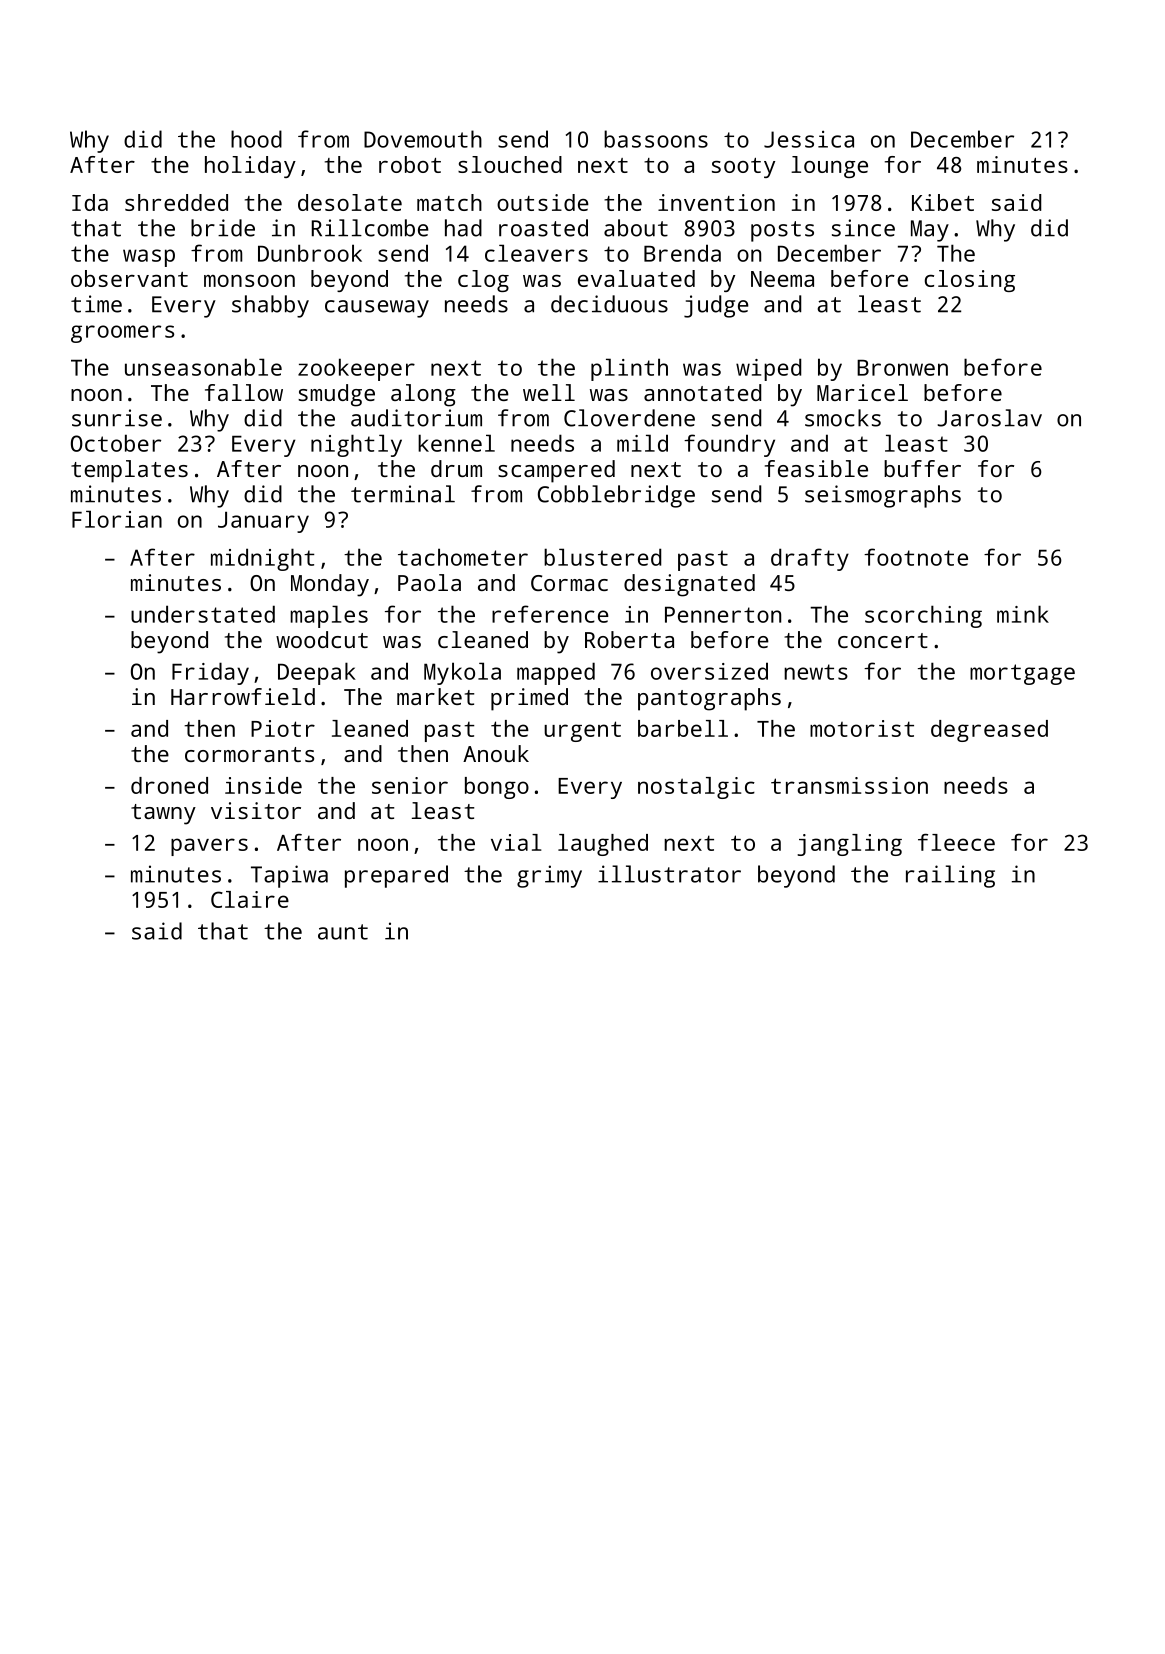 This document has width=1165, height=1654. I want to click on Florian, so click(117, 519).
